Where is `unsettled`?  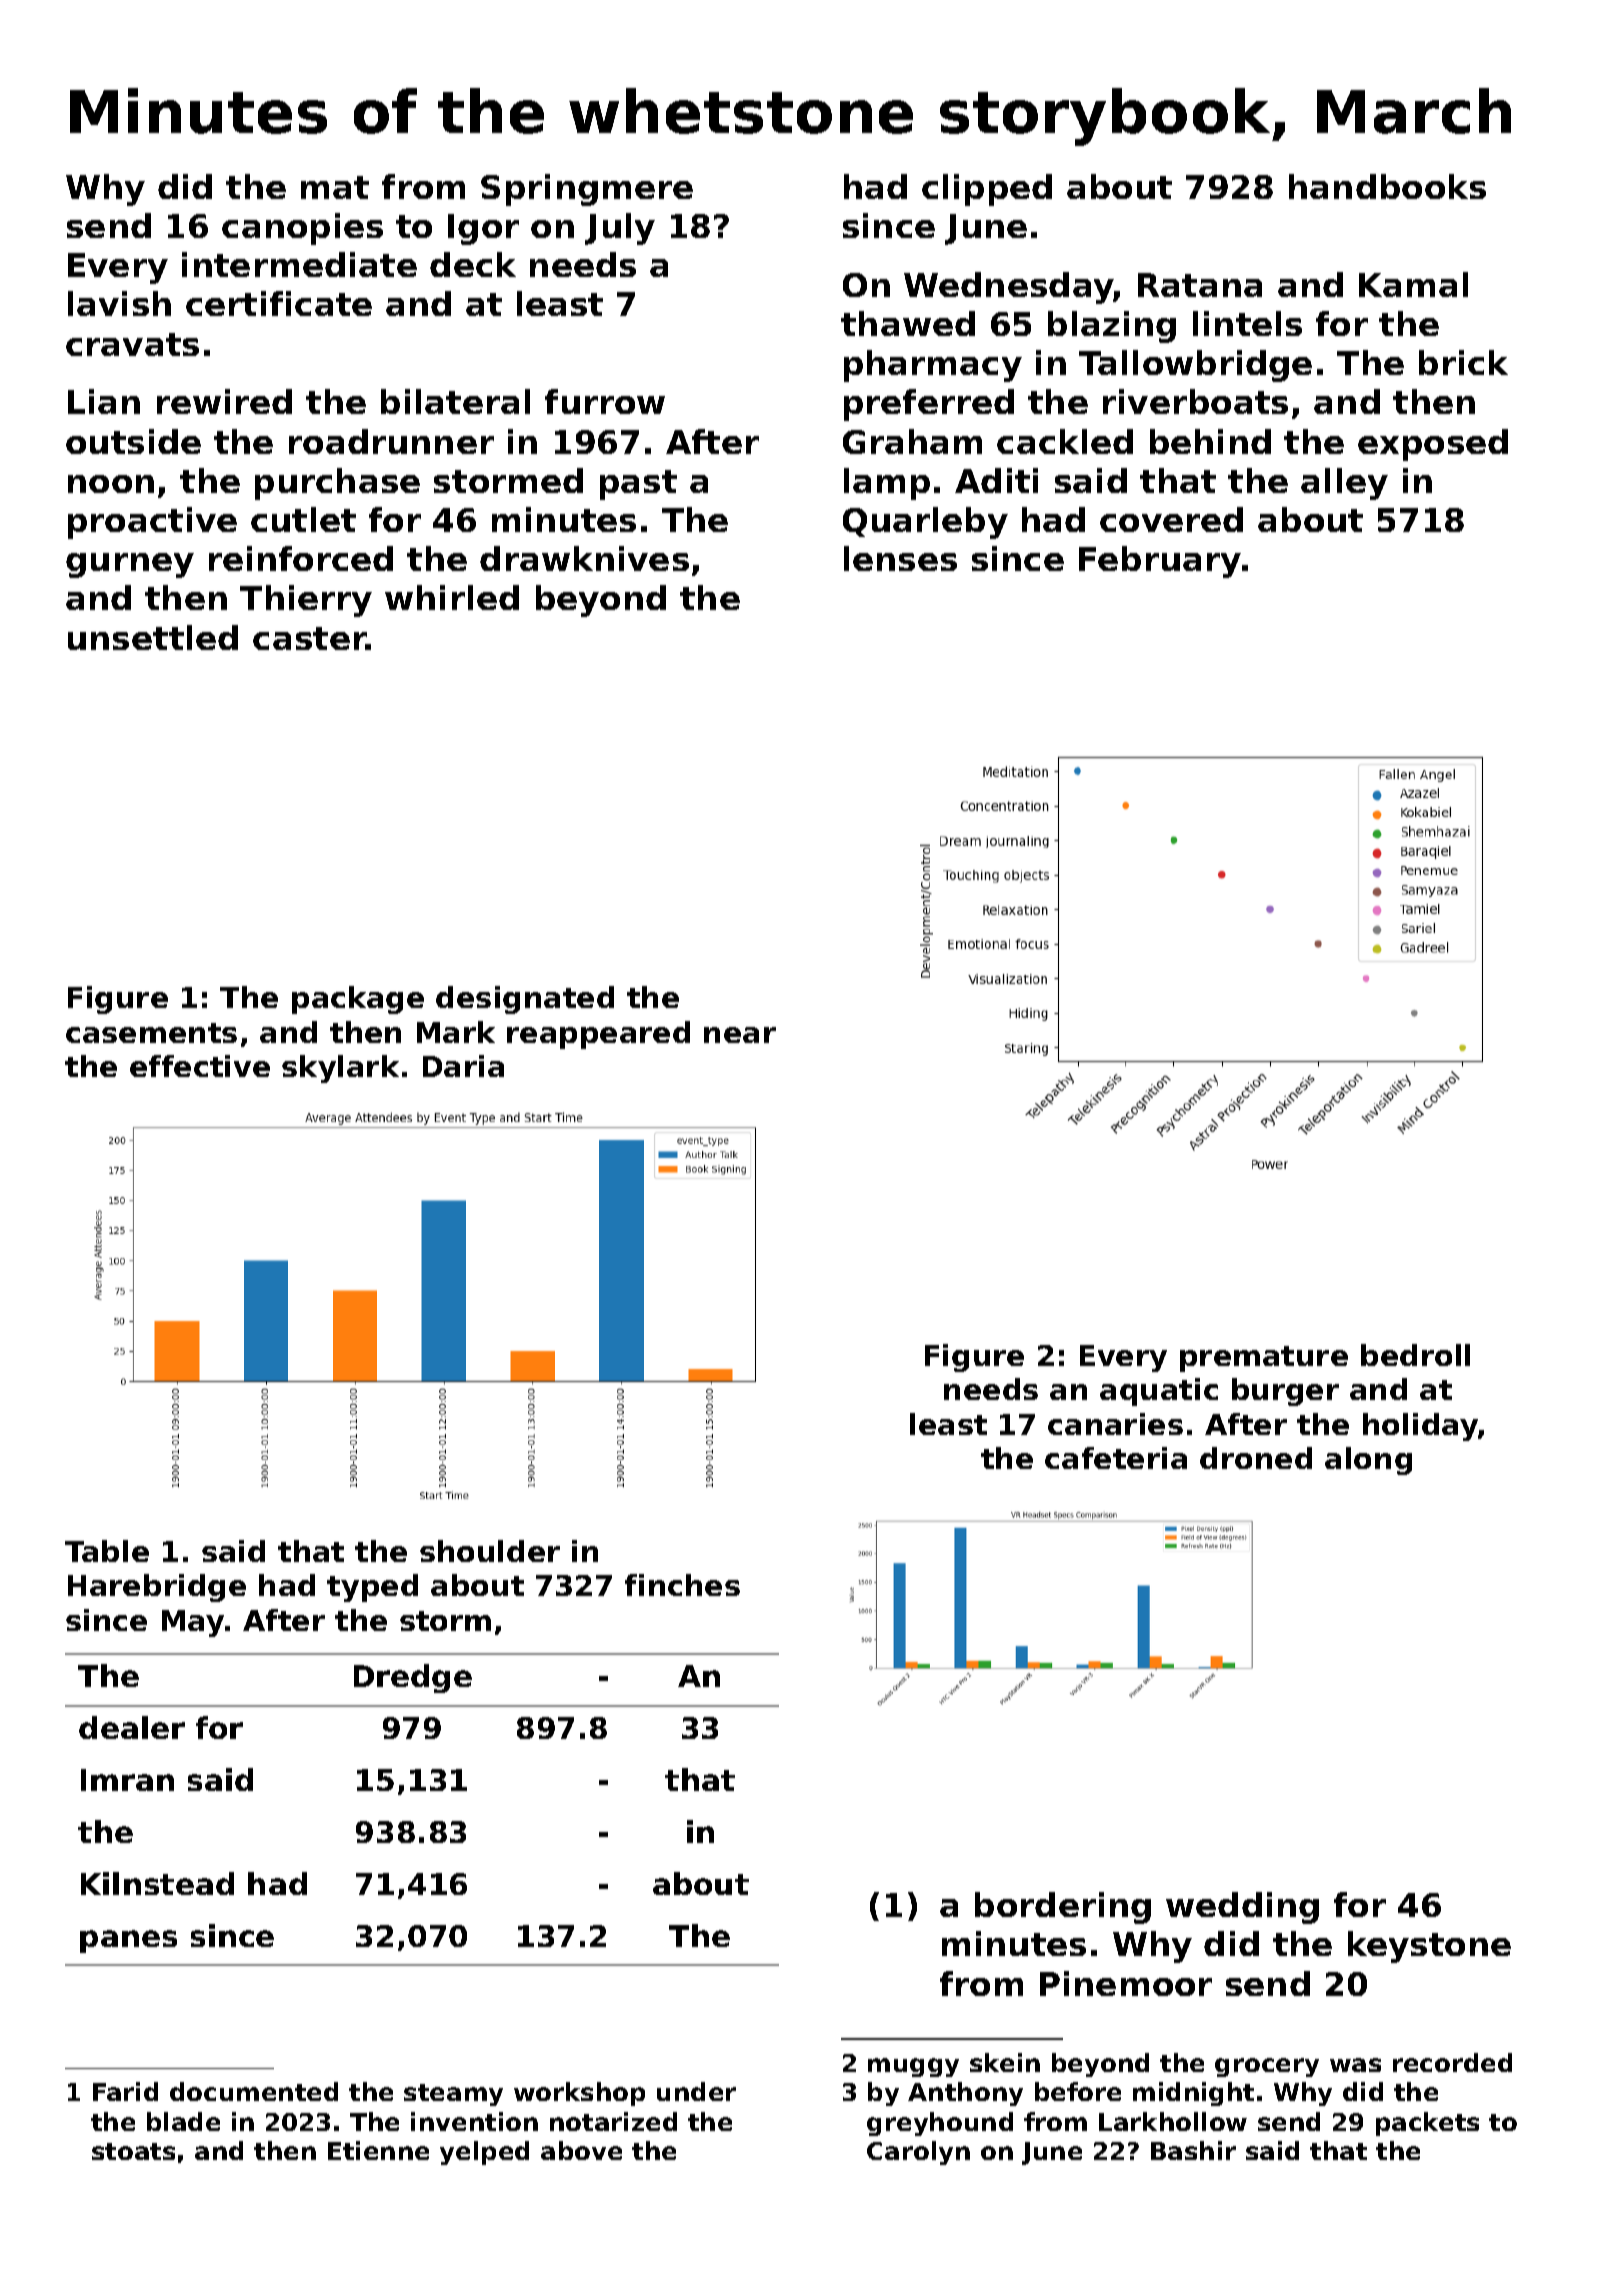 unsettled is located at coordinates (153, 637).
